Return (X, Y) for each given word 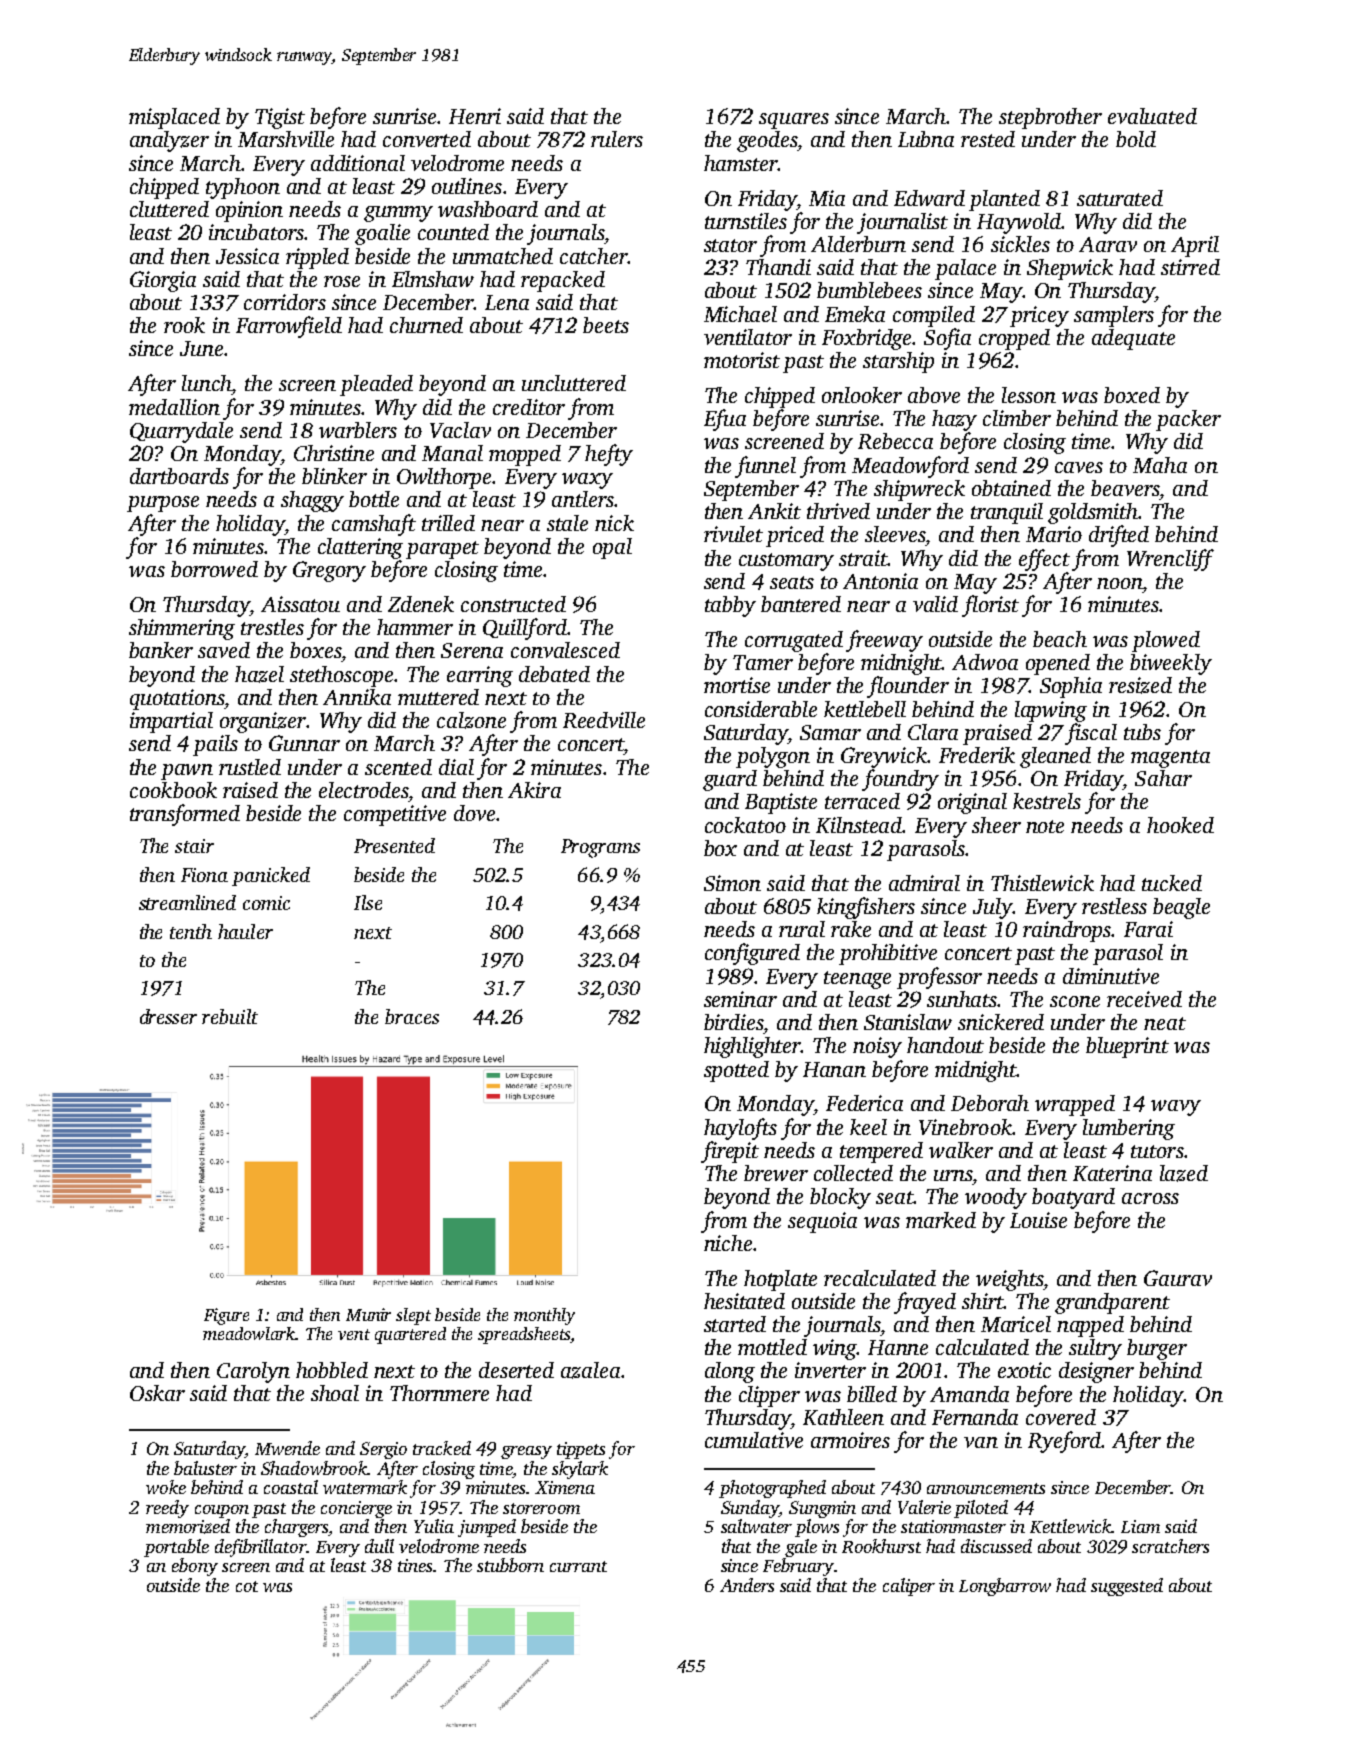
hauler (245, 931)
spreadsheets (524, 1335)
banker (161, 650)
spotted (736, 1071)
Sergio (383, 1450)
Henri (475, 116)
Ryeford (1064, 1442)
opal (612, 548)
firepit (730, 1152)
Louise (1038, 1220)
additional (358, 163)
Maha (1160, 465)
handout (945, 1045)
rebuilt (230, 1016)
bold (1136, 139)
